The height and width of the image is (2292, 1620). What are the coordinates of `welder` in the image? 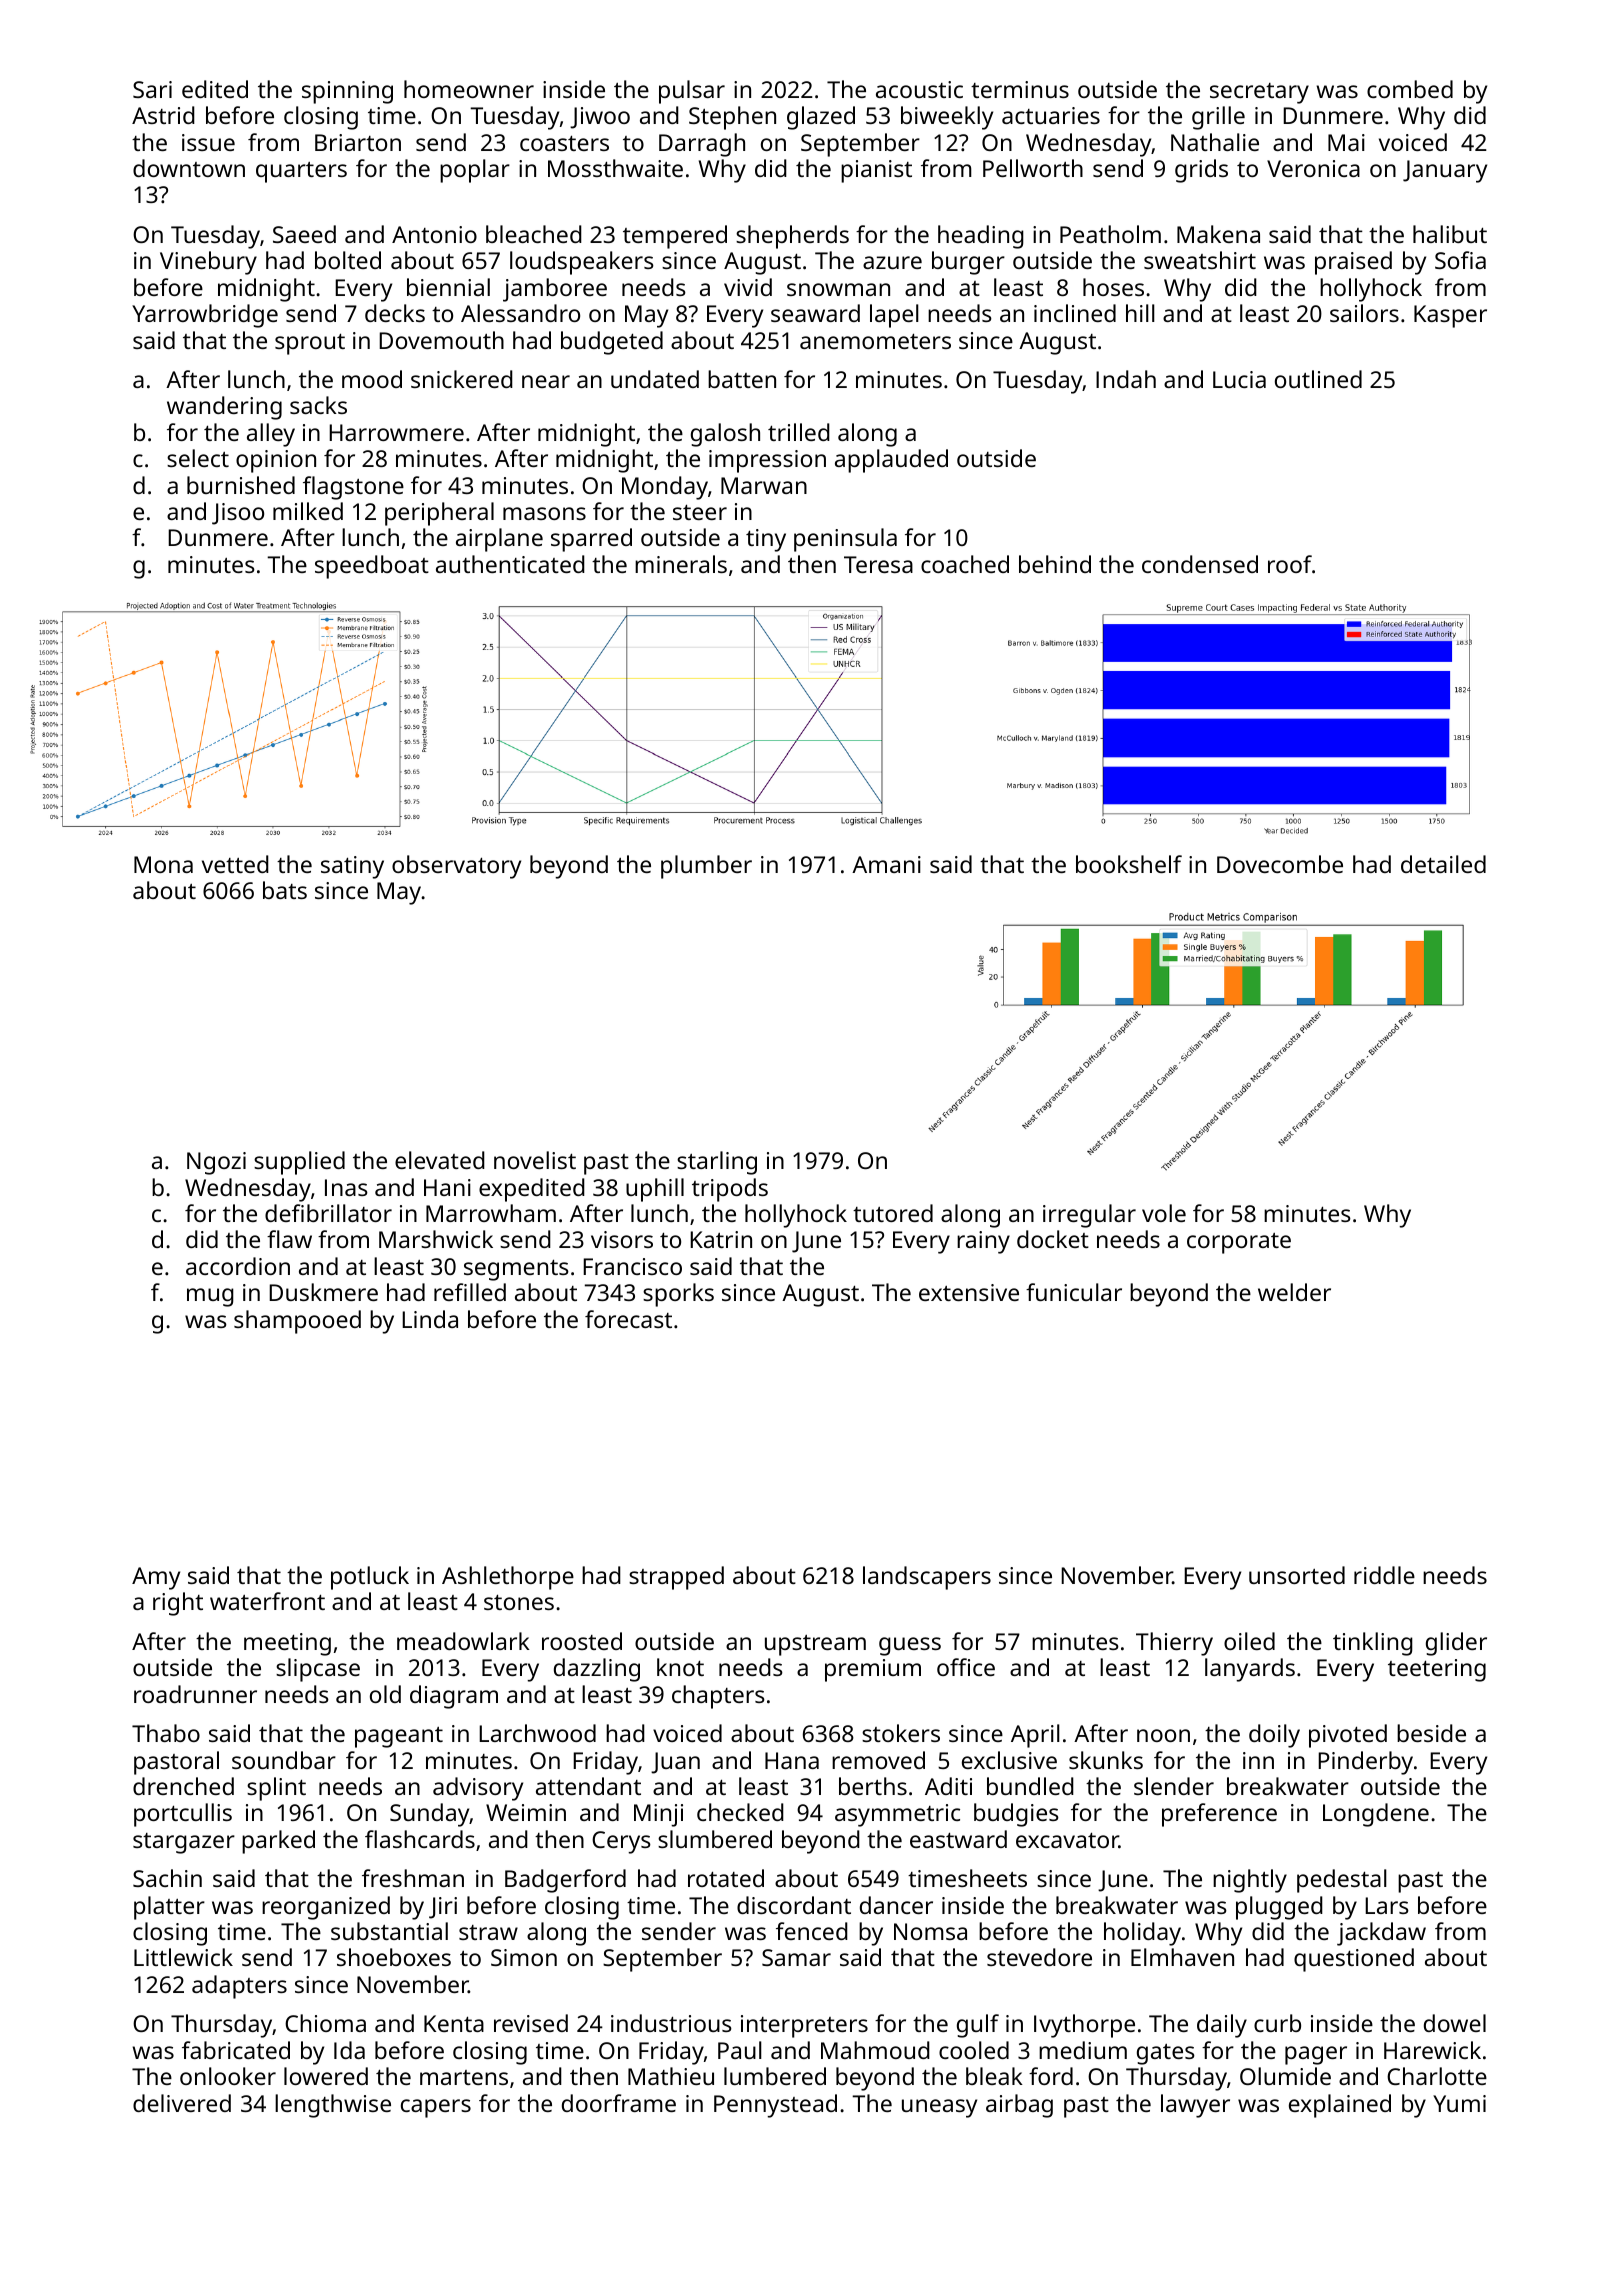 It's located at (1294, 1292).
